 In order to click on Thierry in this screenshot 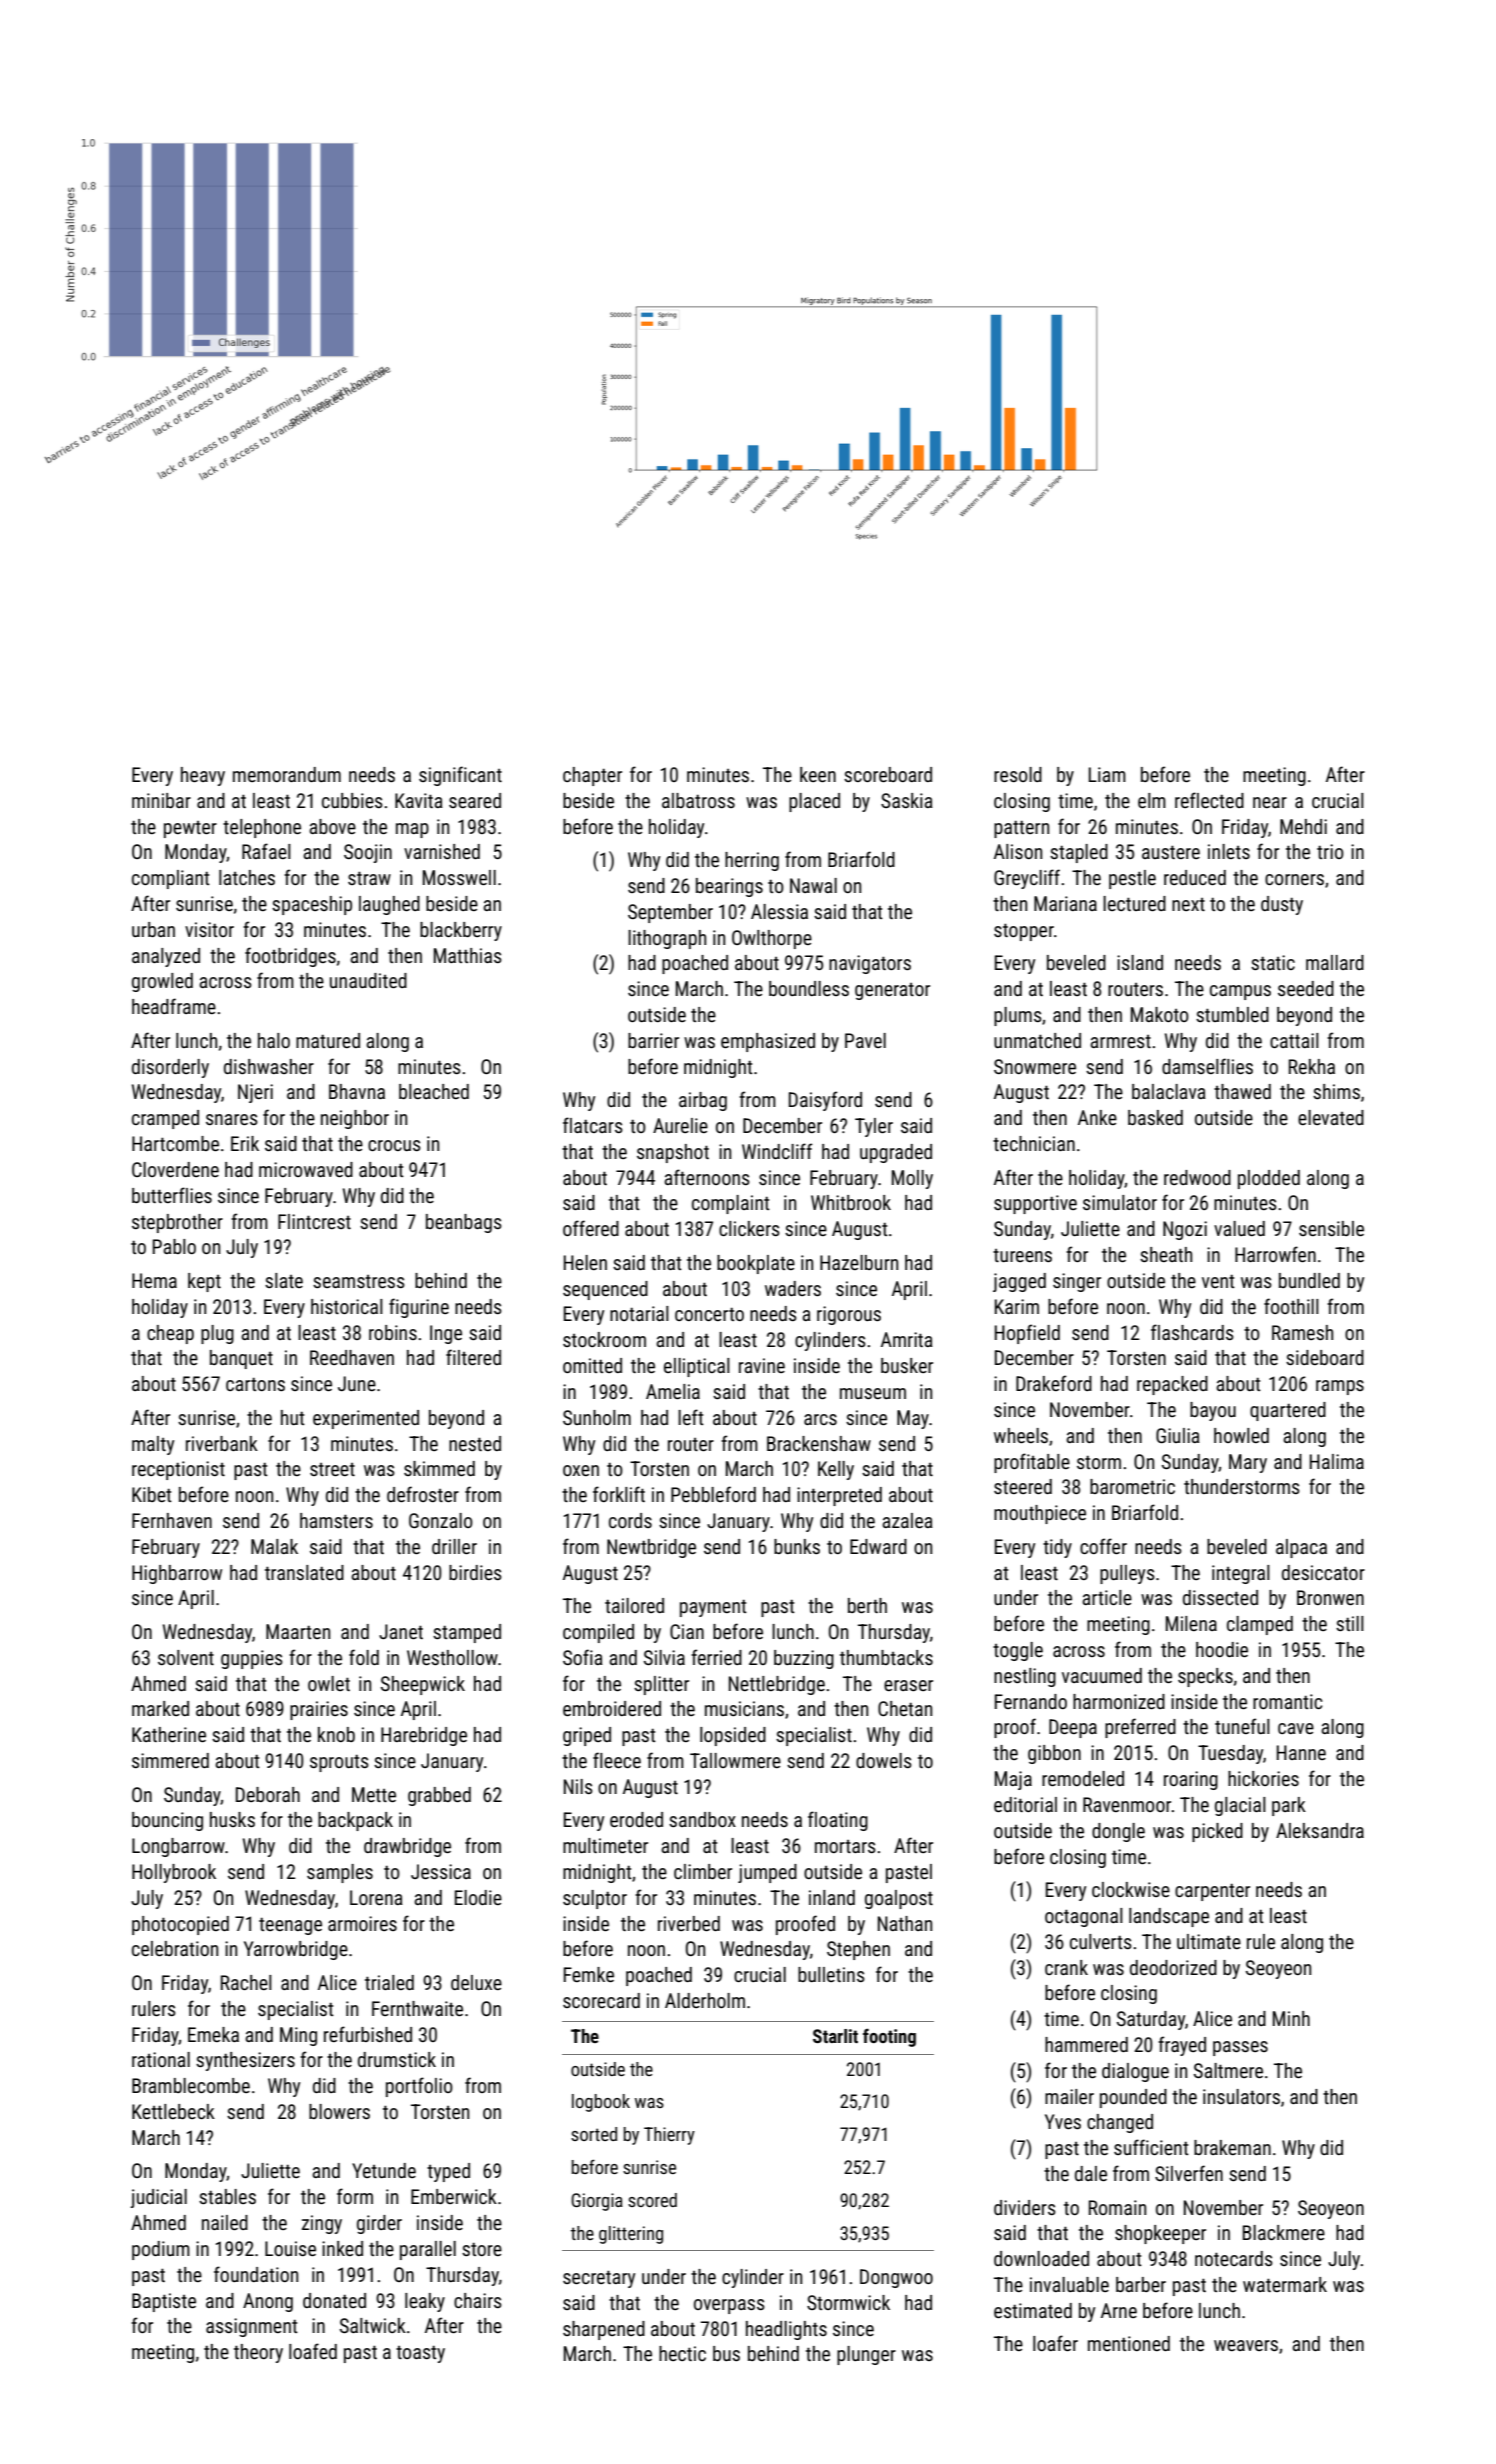, I will do `click(669, 2136)`.
